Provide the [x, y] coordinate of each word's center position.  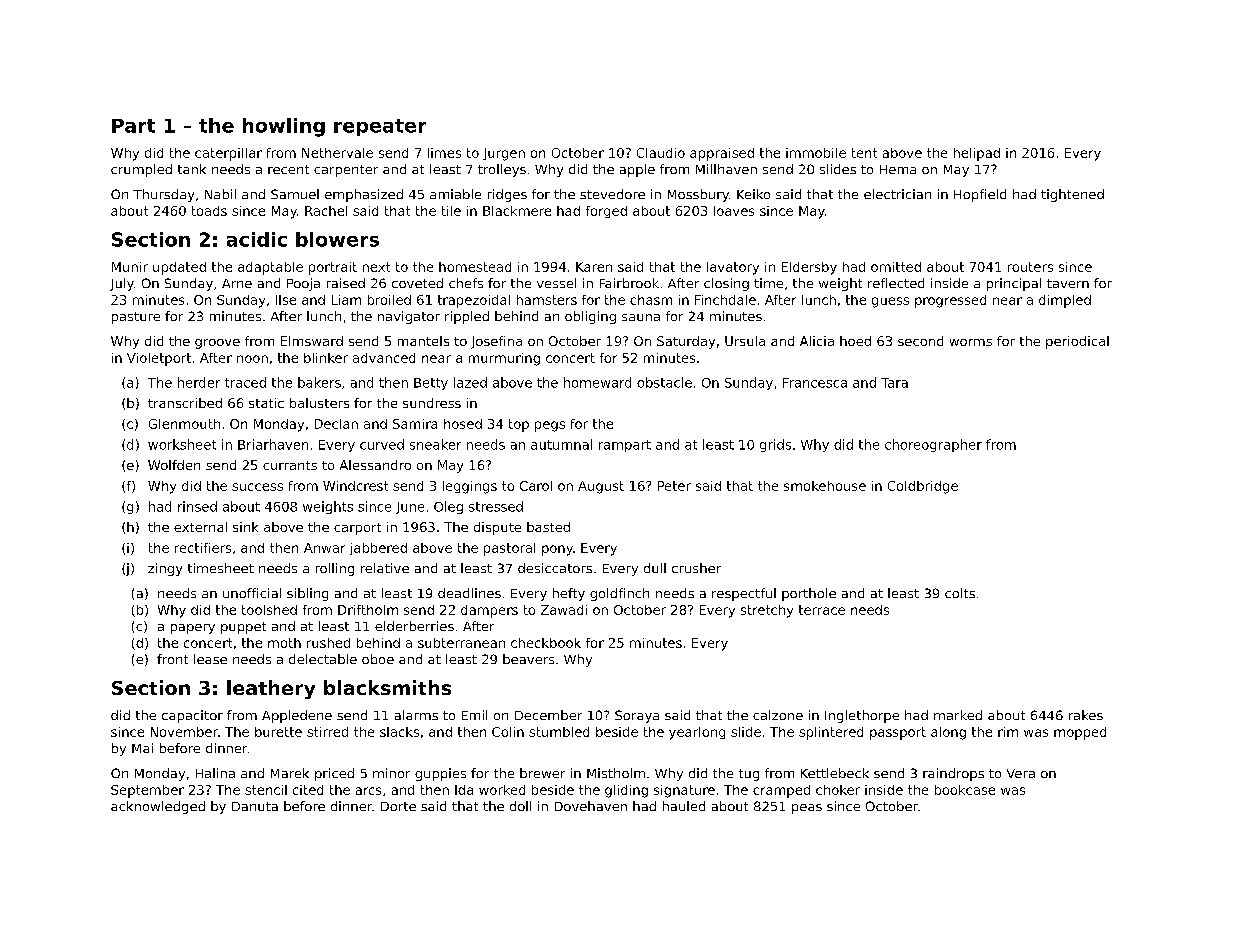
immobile [816, 153]
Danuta [255, 806]
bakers [319, 382]
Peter [674, 486]
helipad [977, 154]
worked [502, 790]
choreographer [933, 445]
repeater [380, 127]
